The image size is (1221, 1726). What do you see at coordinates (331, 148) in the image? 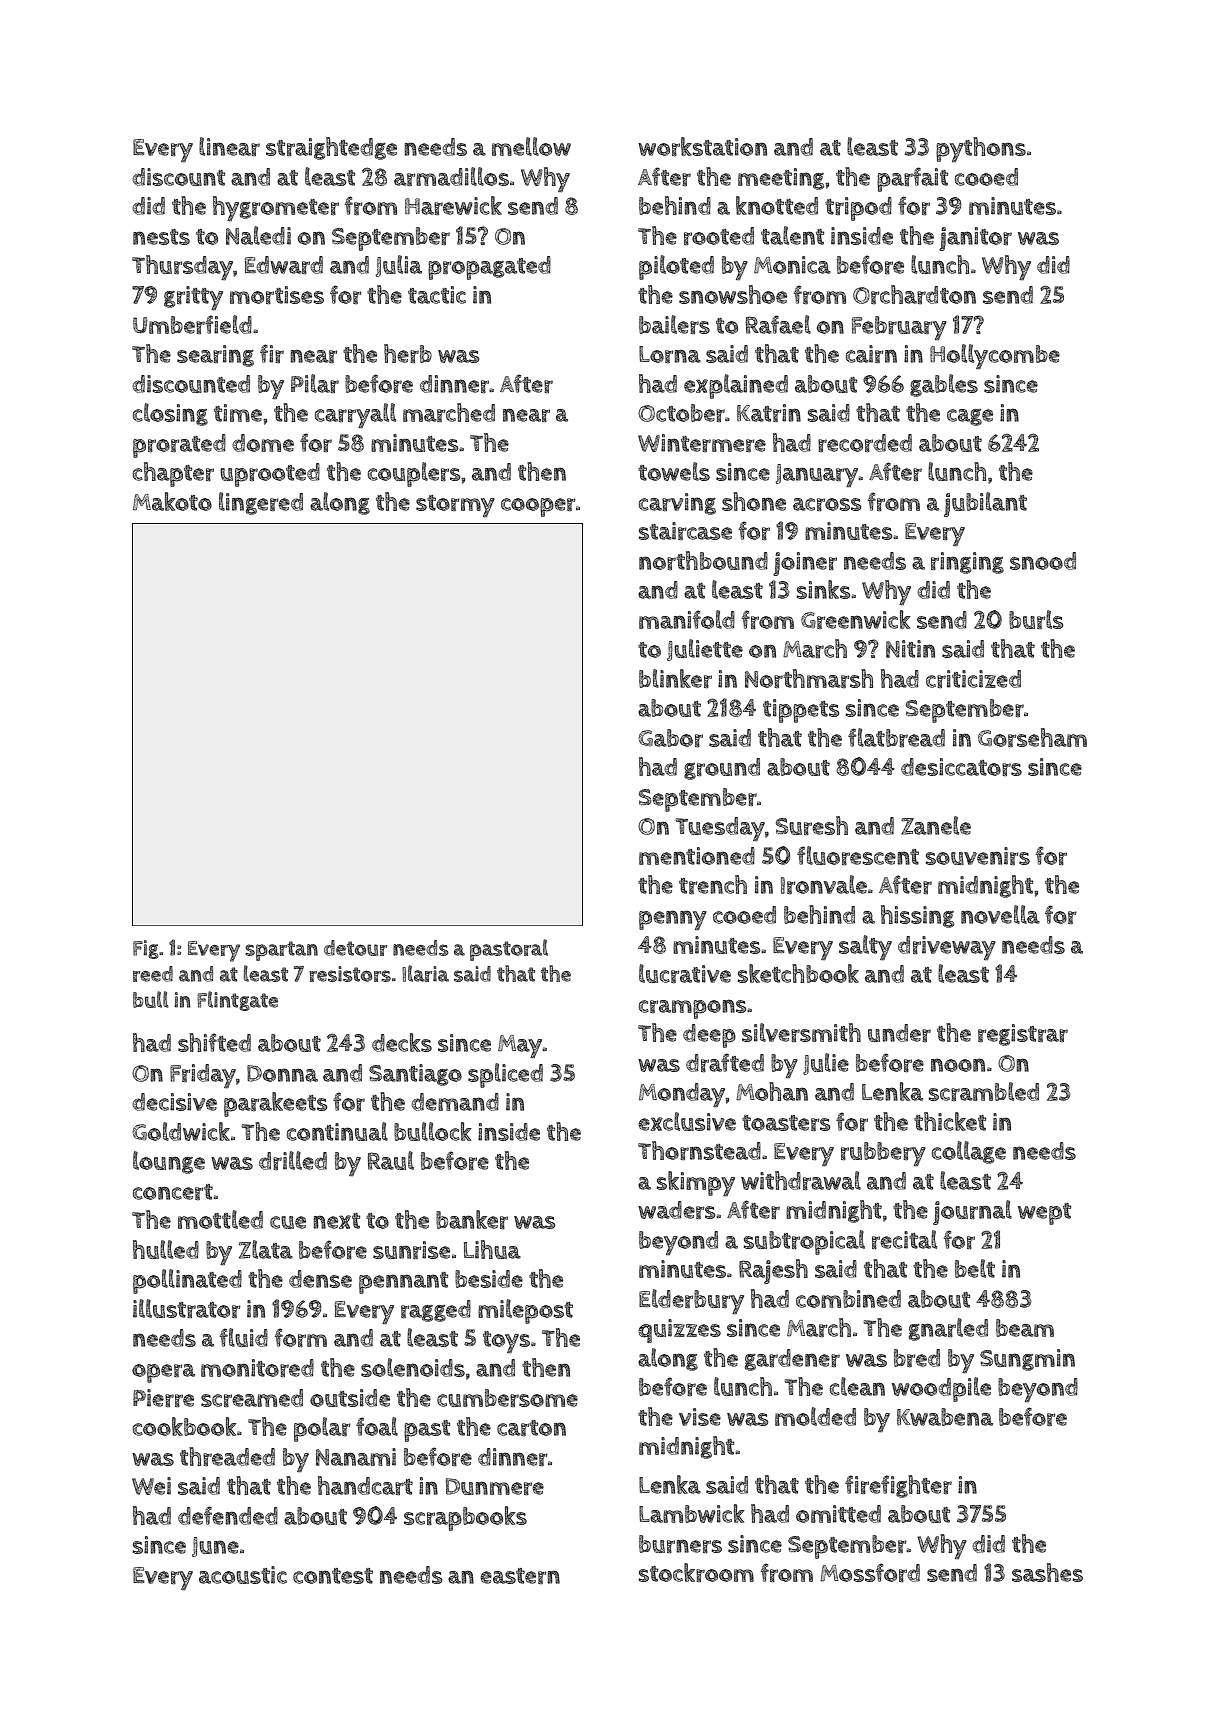
I see `straightedge` at bounding box center [331, 148].
